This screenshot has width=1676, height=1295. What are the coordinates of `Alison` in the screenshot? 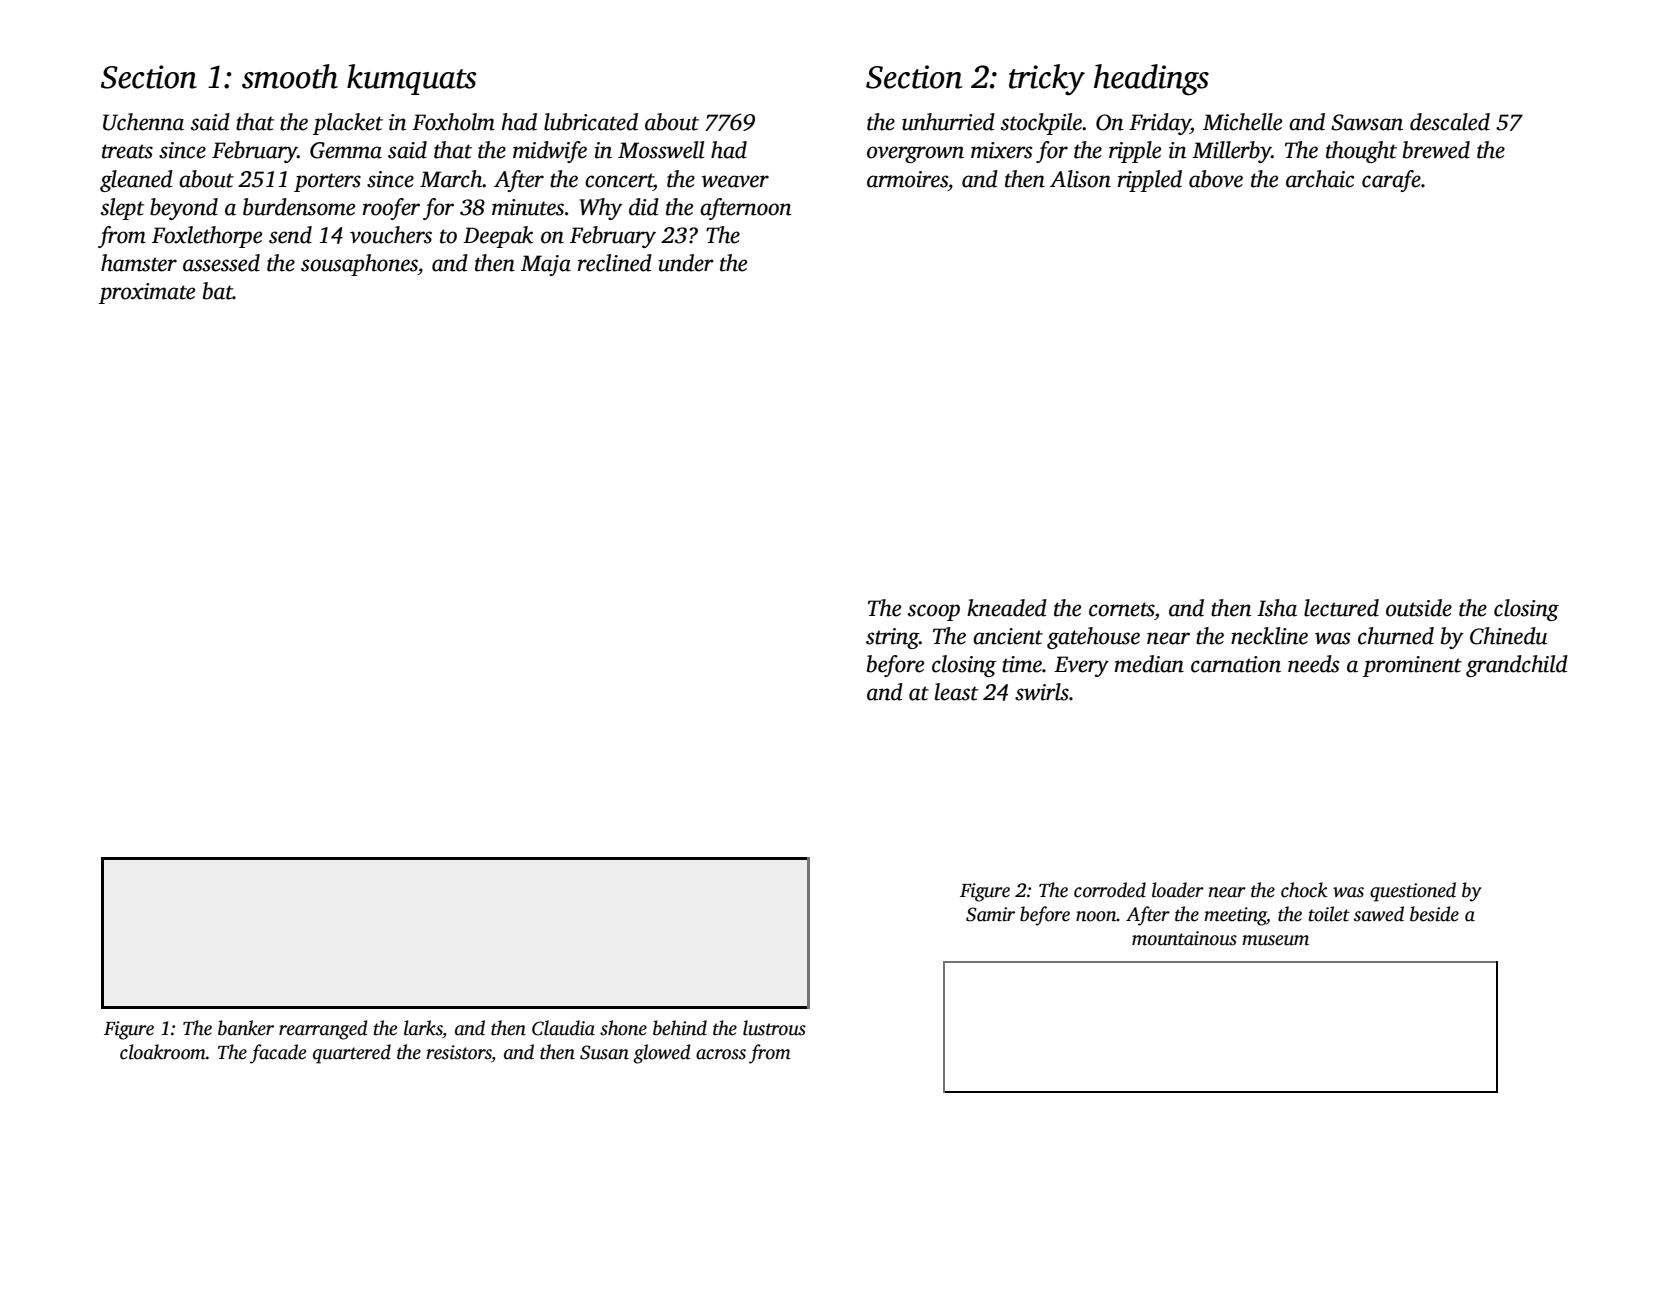 It's located at (1080, 179).
